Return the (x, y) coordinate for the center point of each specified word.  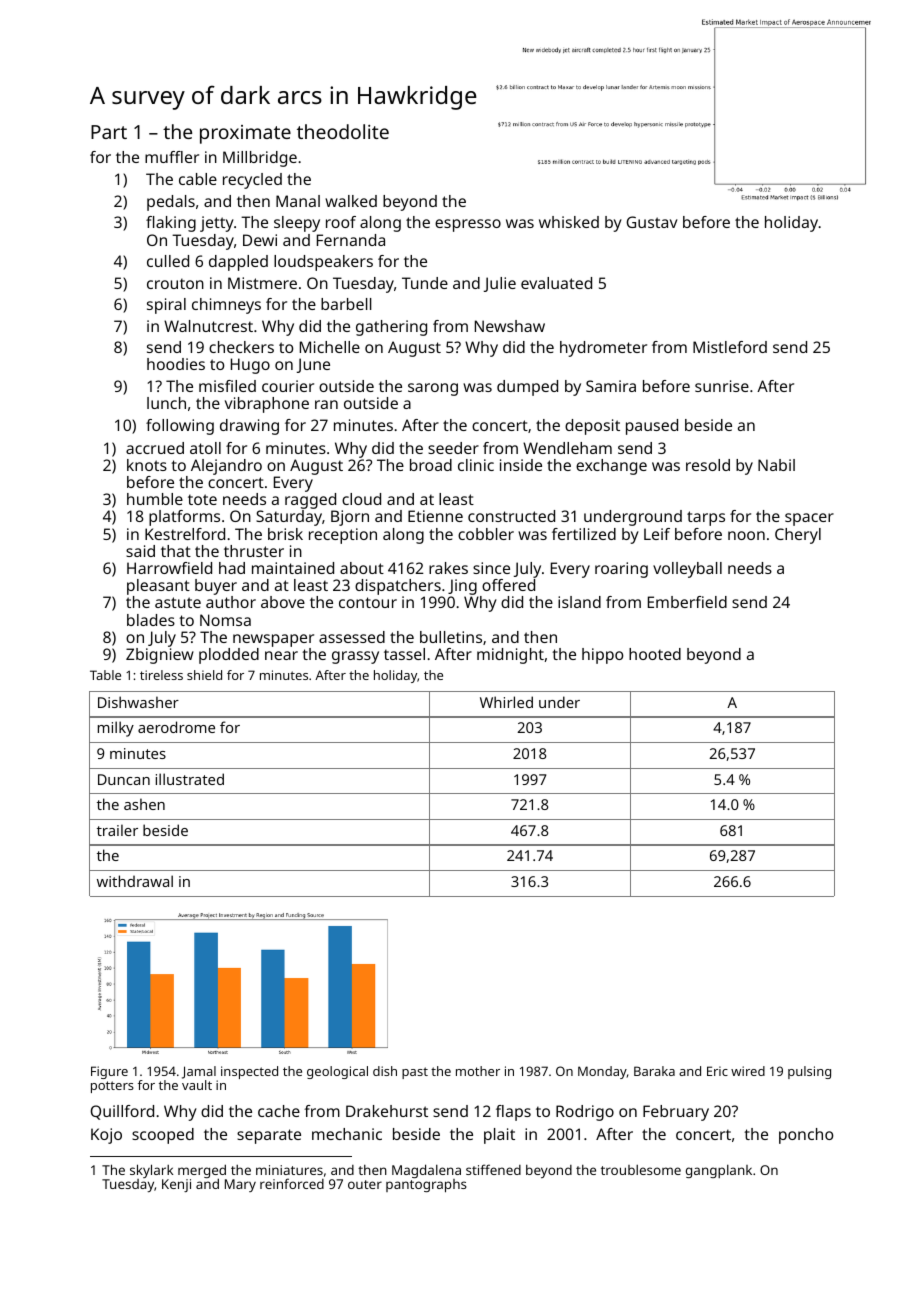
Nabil (776, 465)
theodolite (343, 131)
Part (109, 132)
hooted (655, 654)
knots (147, 465)
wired (748, 1071)
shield (204, 675)
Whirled (506, 702)
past (415, 1073)
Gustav (652, 222)
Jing (462, 587)
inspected (249, 1072)
